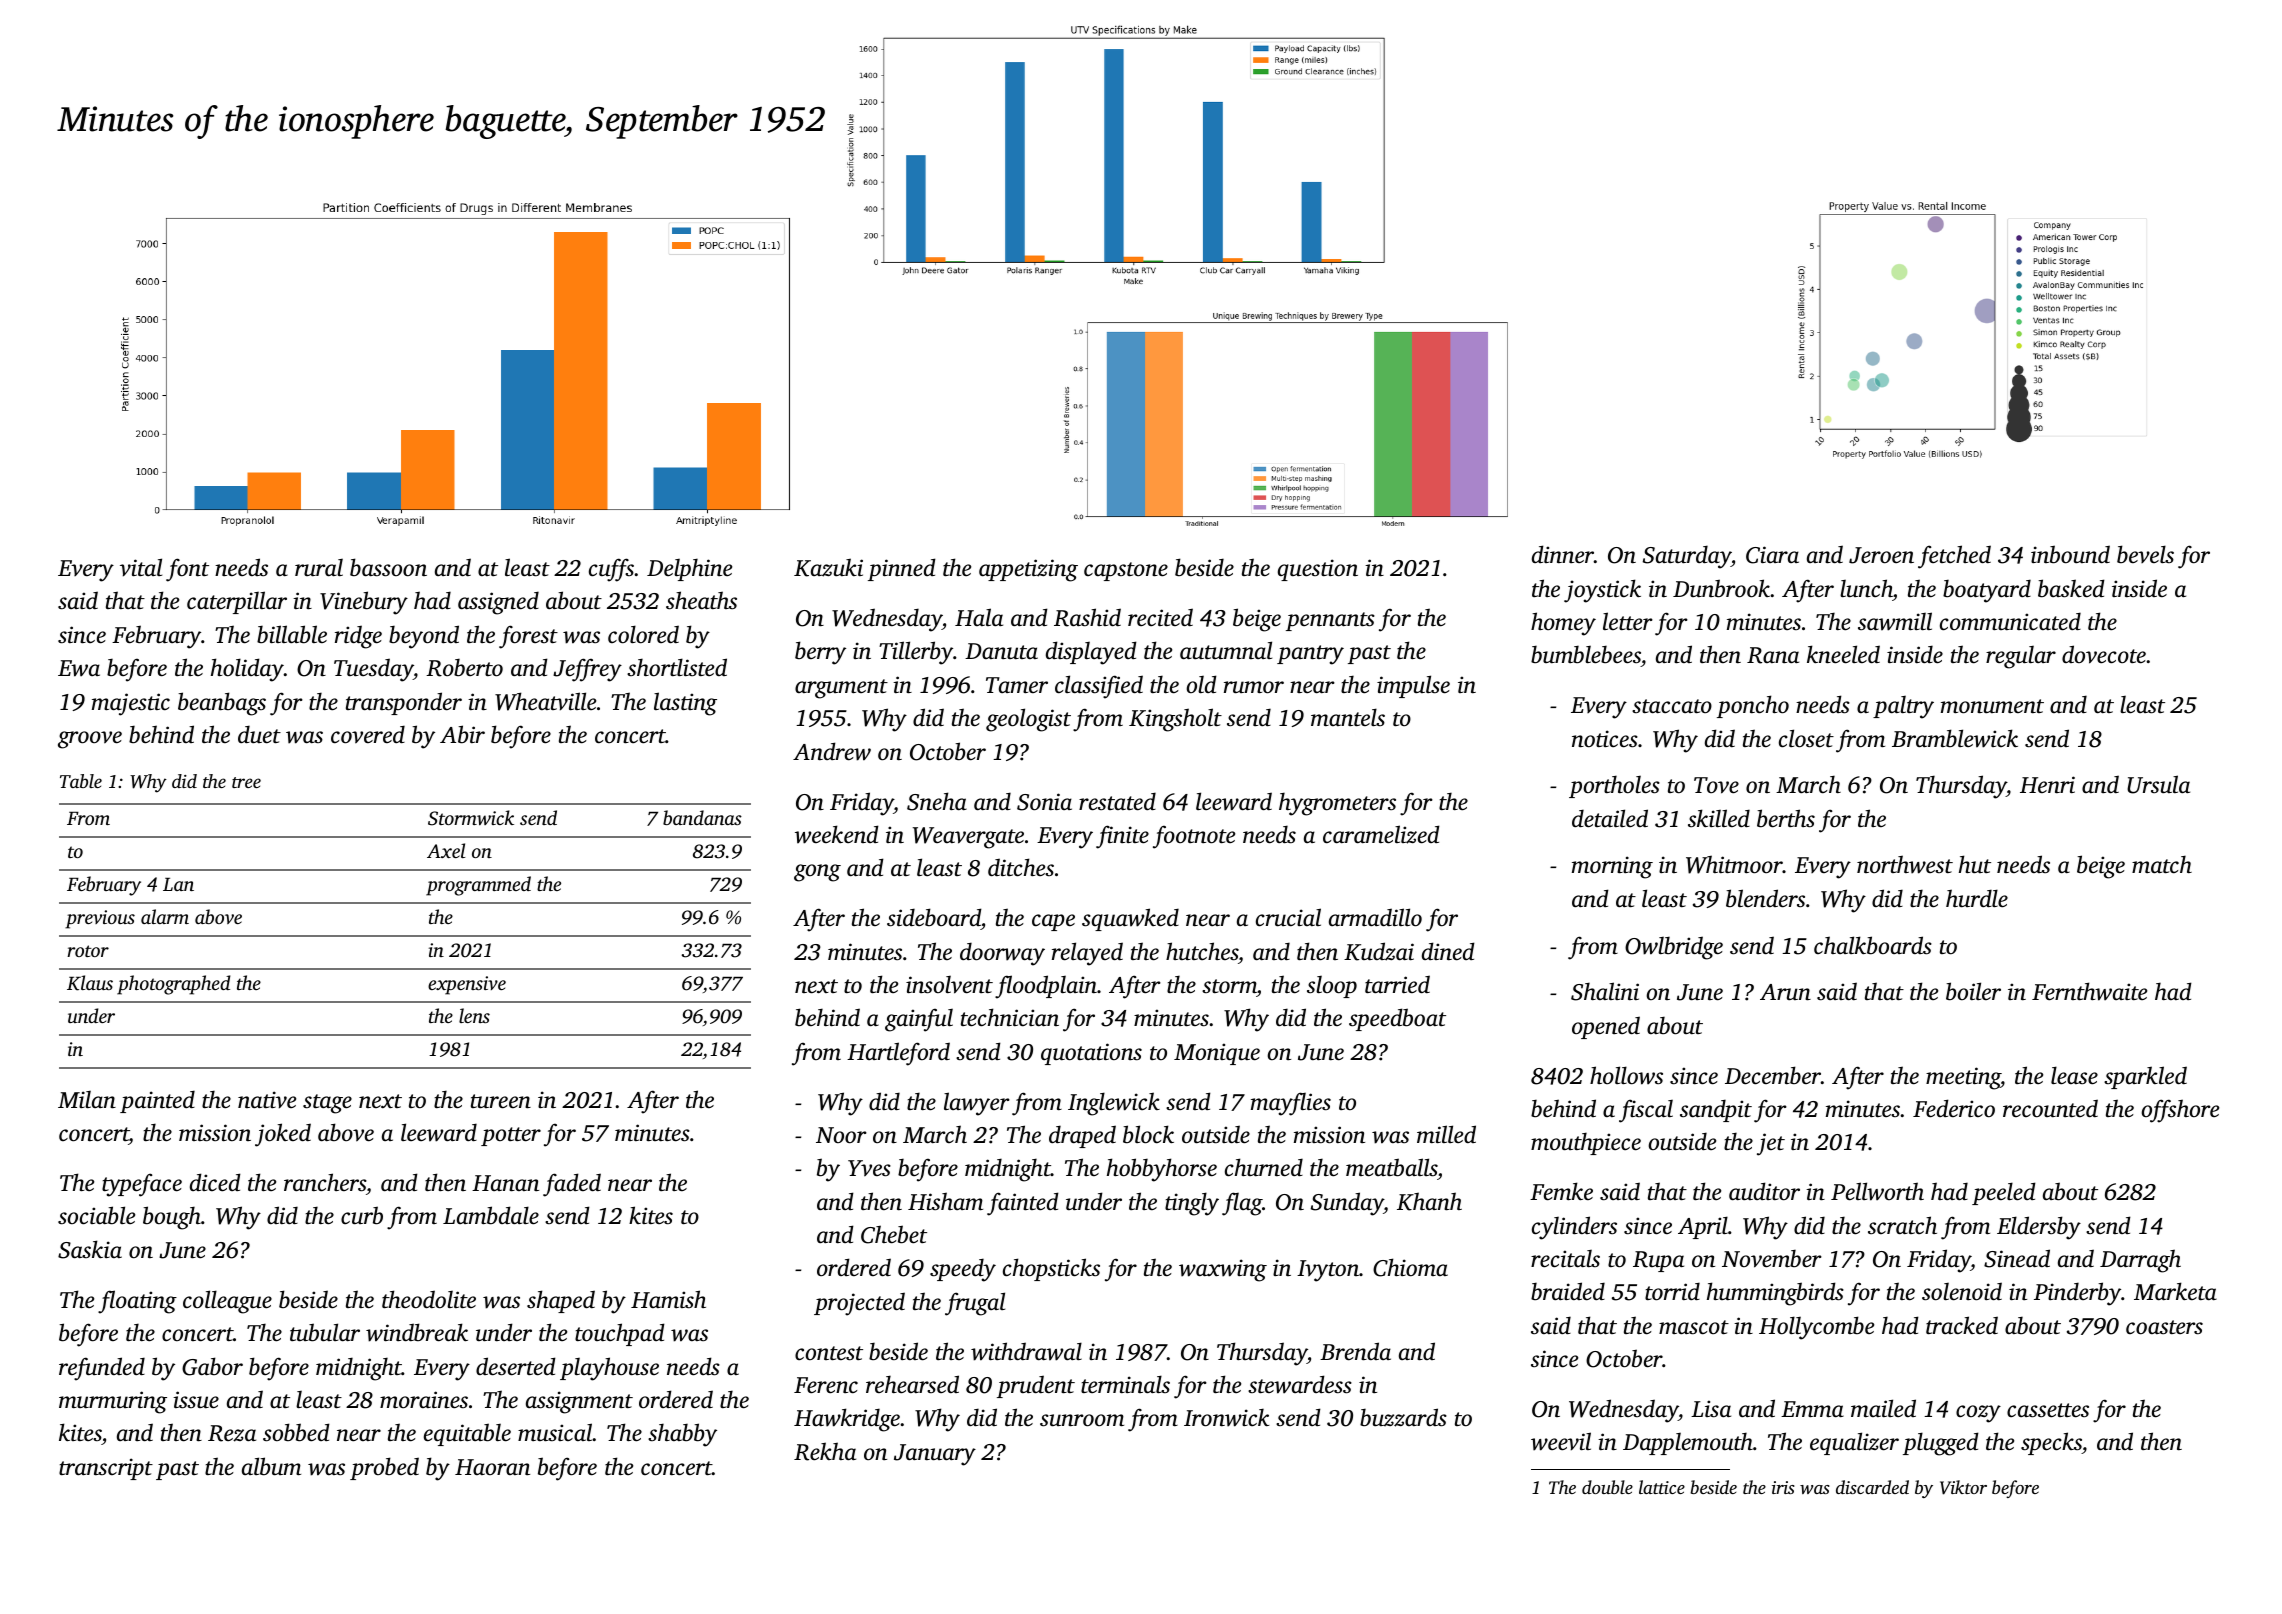 This screenshot has height=1614, width=2282. What do you see at coordinates (1091, 1054) in the screenshot?
I see `quotations` at bounding box center [1091, 1054].
